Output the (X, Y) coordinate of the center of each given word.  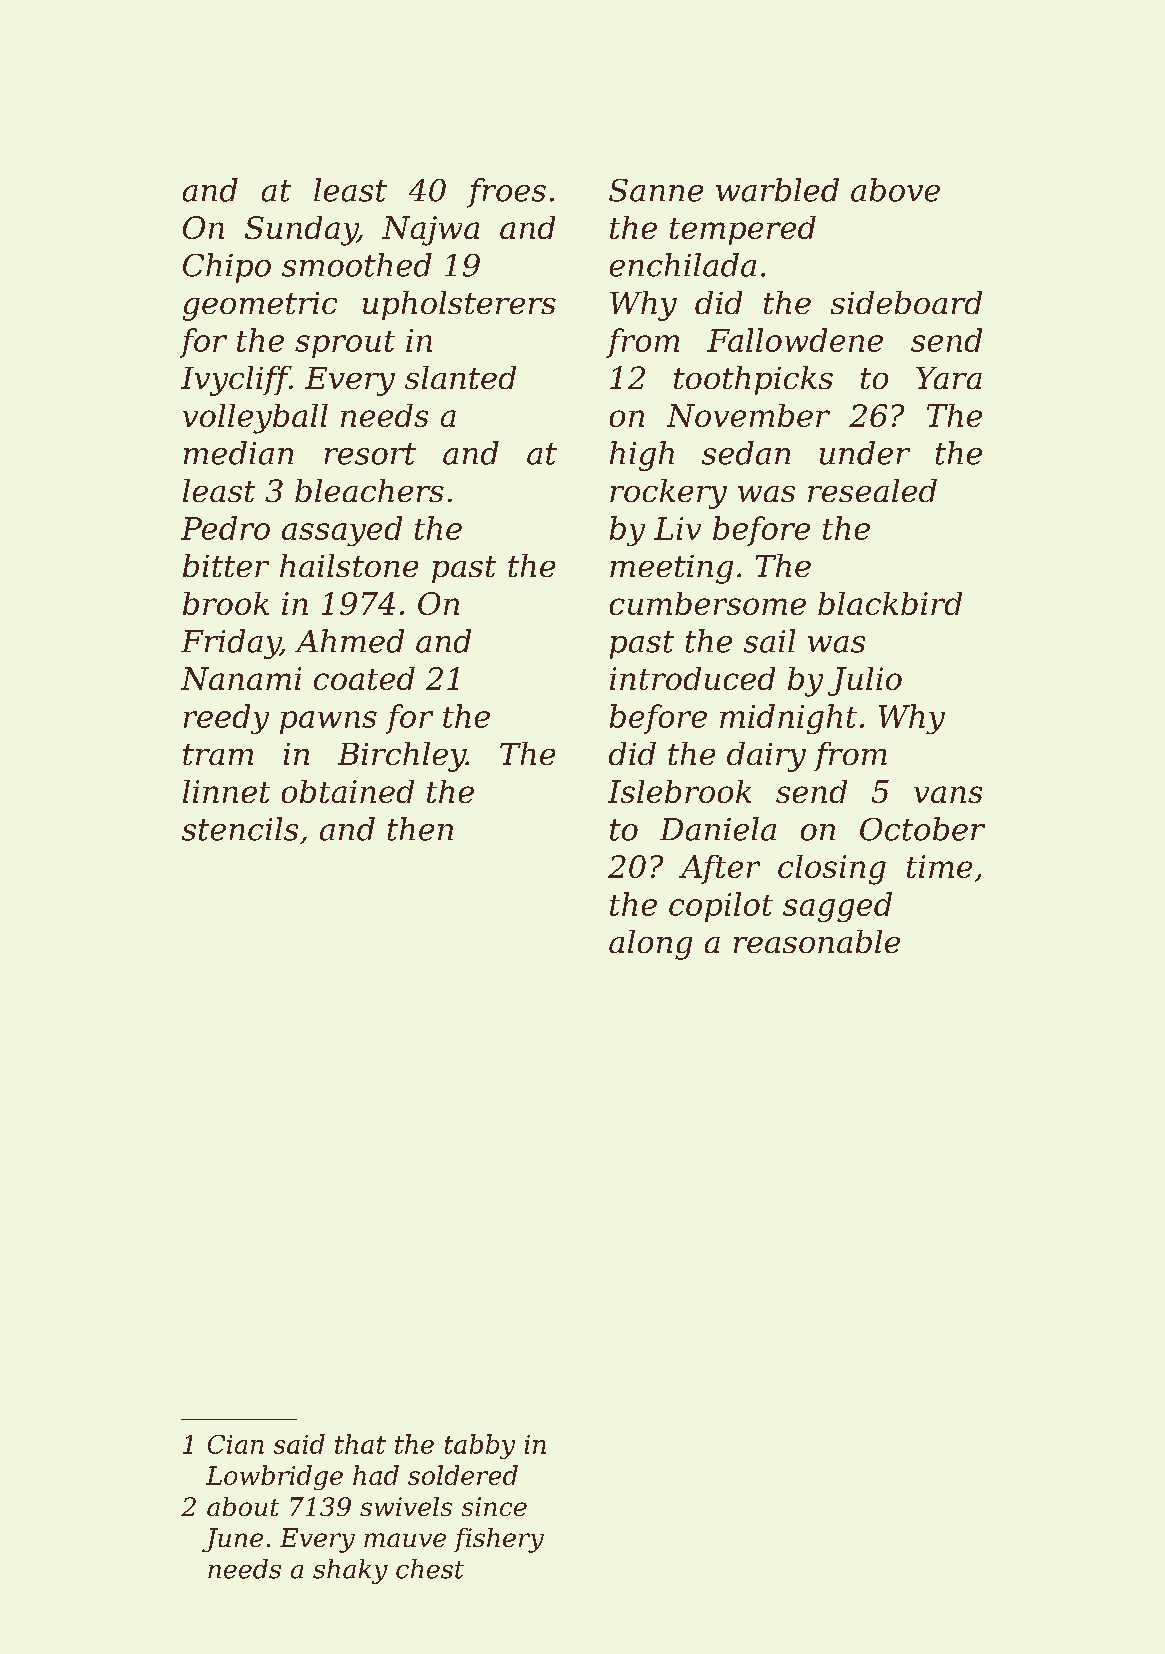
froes (506, 193)
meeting (671, 569)
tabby (480, 1446)
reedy (226, 719)
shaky (350, 1571)
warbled (777, 190)
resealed (872, 490)
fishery (499, 1540)
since (494, 1506)
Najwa (430, 231)
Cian (236, 1444)
